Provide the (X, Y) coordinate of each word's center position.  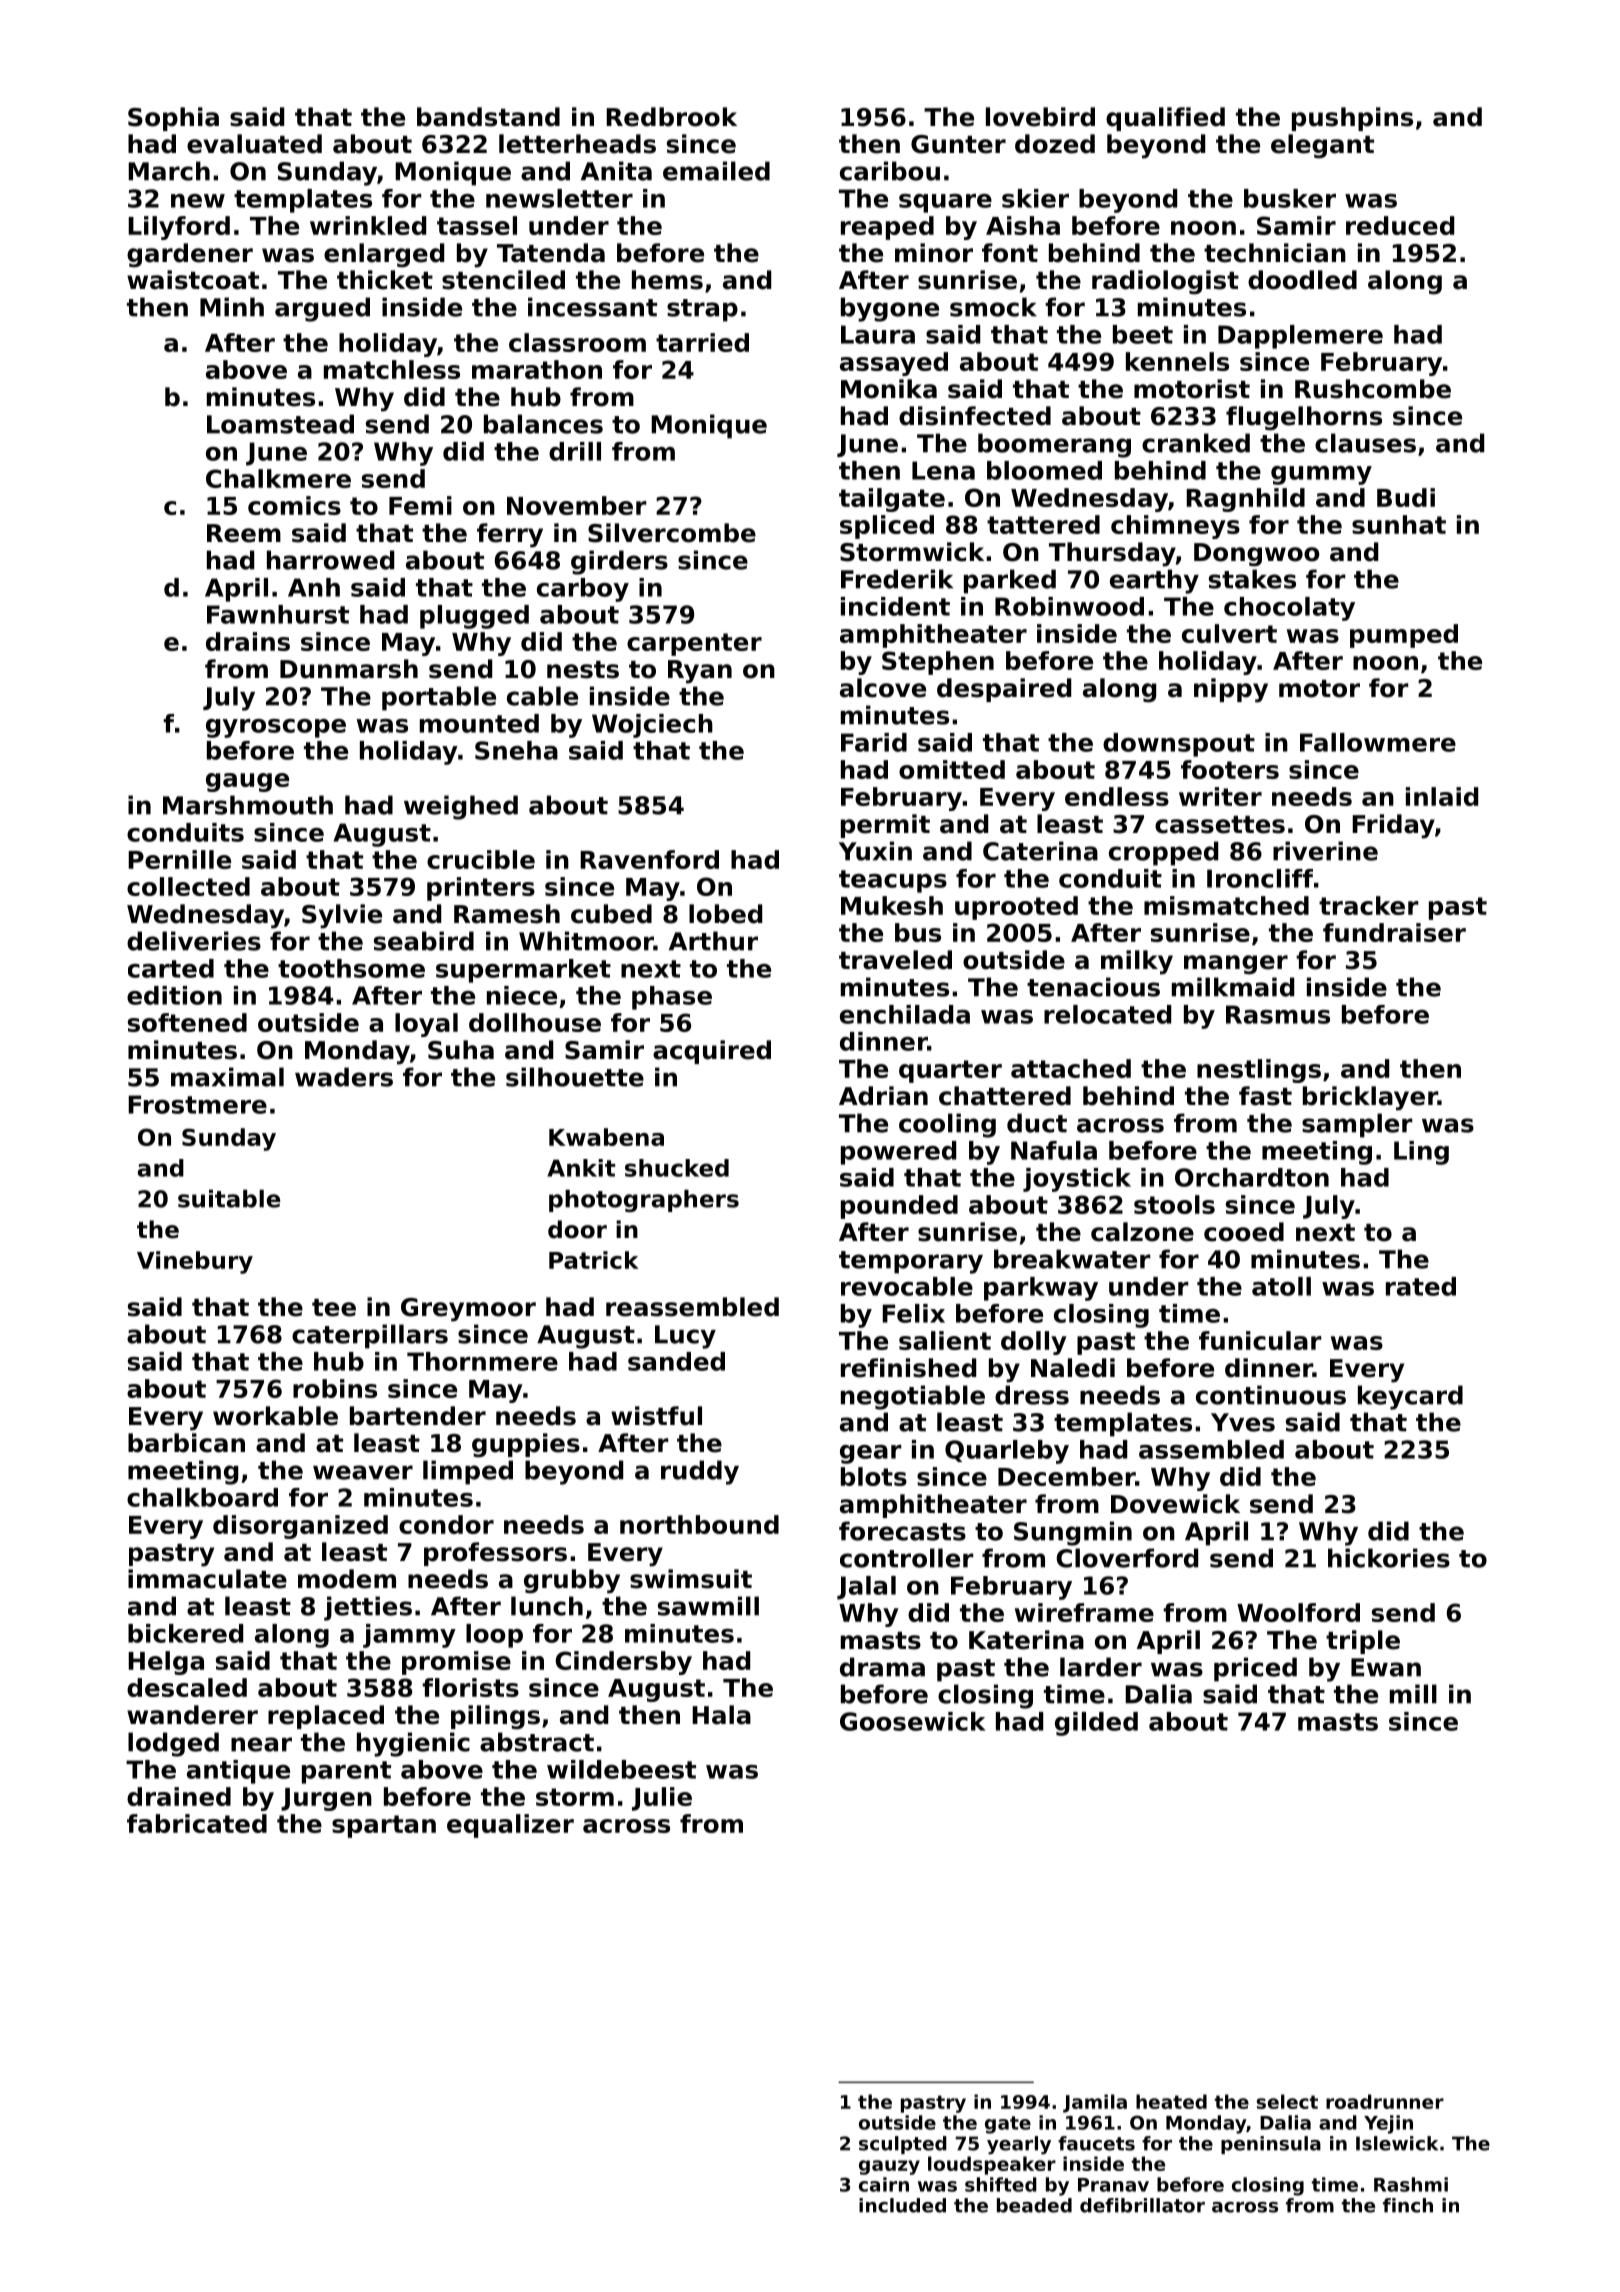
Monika (889, 389)
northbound (699, 1524)
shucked (677, 1168)
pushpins (1352, 119)
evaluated (254, 144)
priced (1255, 1669)
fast (1265, 1096)
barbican (186, 1443)
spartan (384, 1826)
